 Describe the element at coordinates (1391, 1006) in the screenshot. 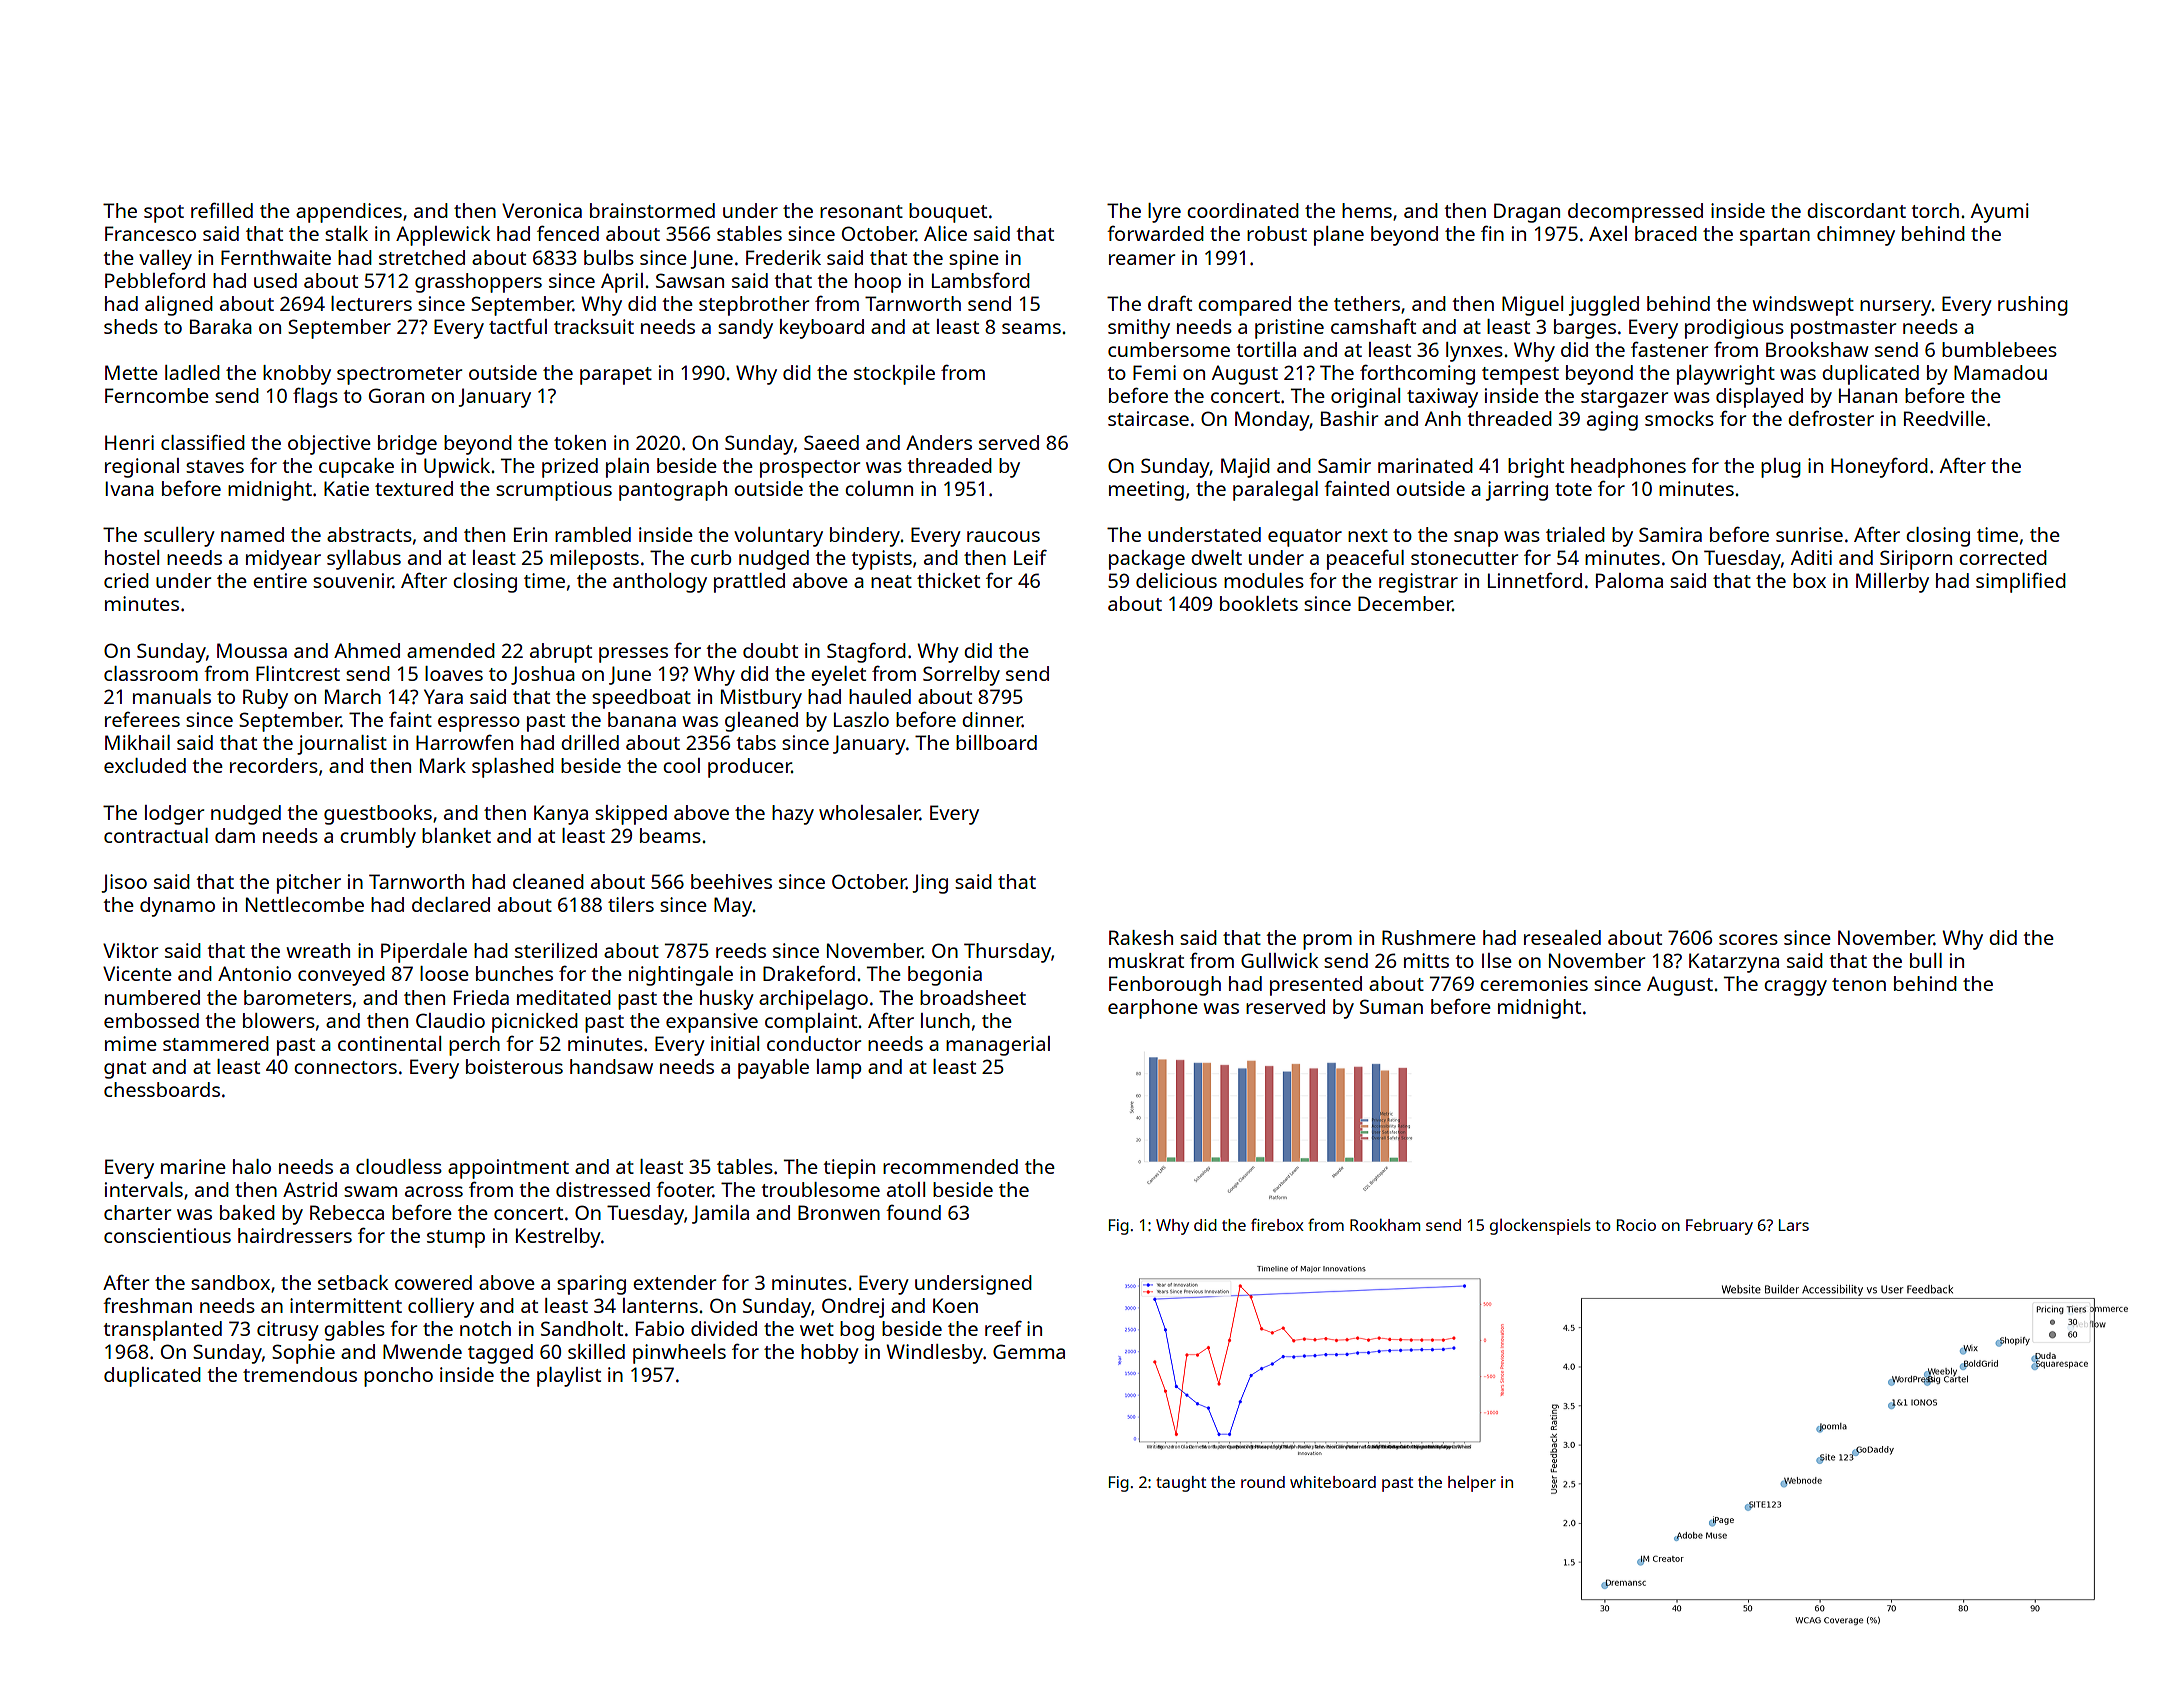

I see `Suman` at that location.
